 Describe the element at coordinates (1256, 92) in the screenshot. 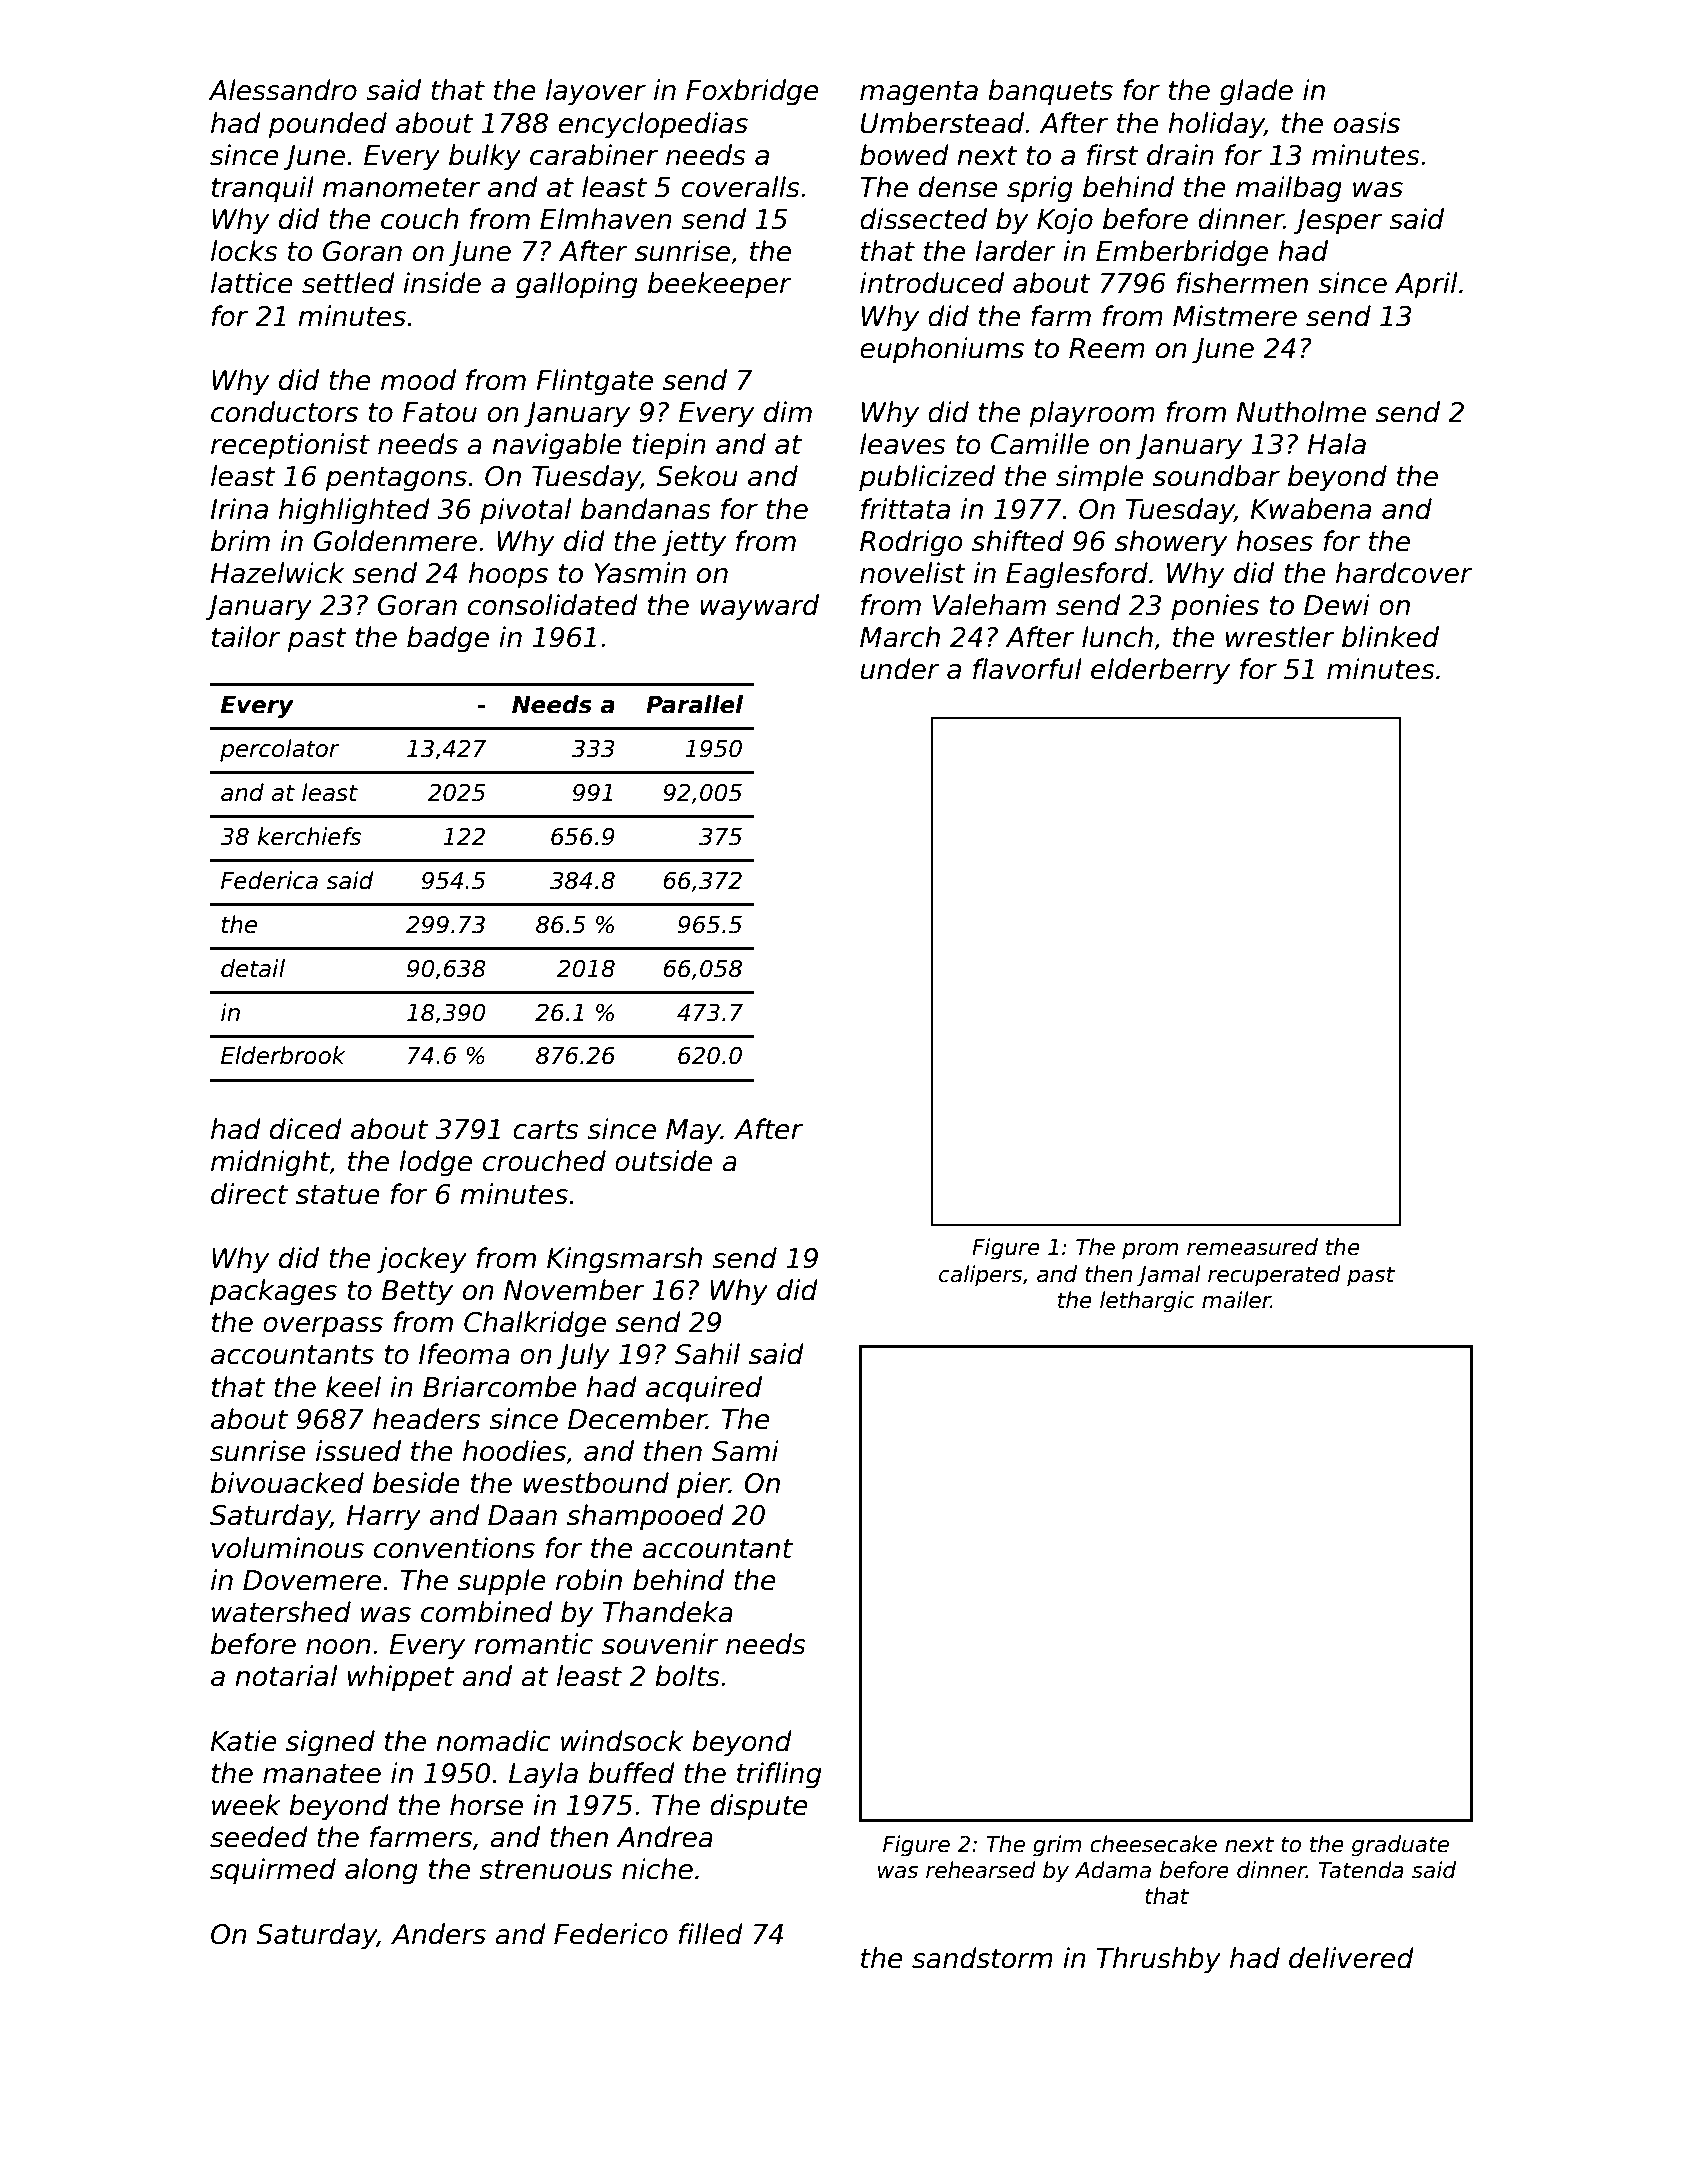

I see `glade` at that location.
